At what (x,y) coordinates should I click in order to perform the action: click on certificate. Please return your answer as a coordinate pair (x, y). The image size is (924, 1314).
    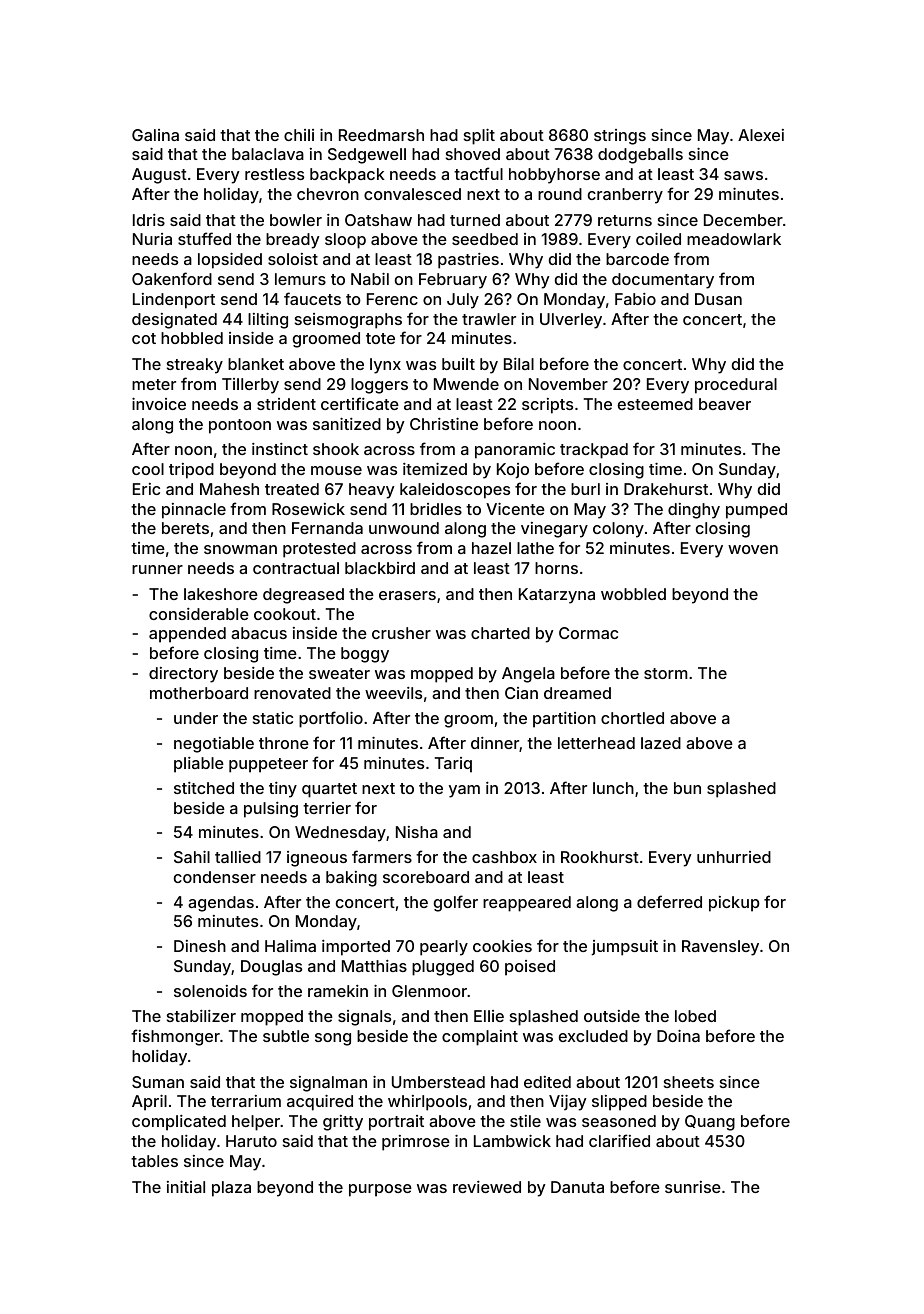
    Looking at the image, I should click on (360, 403).
